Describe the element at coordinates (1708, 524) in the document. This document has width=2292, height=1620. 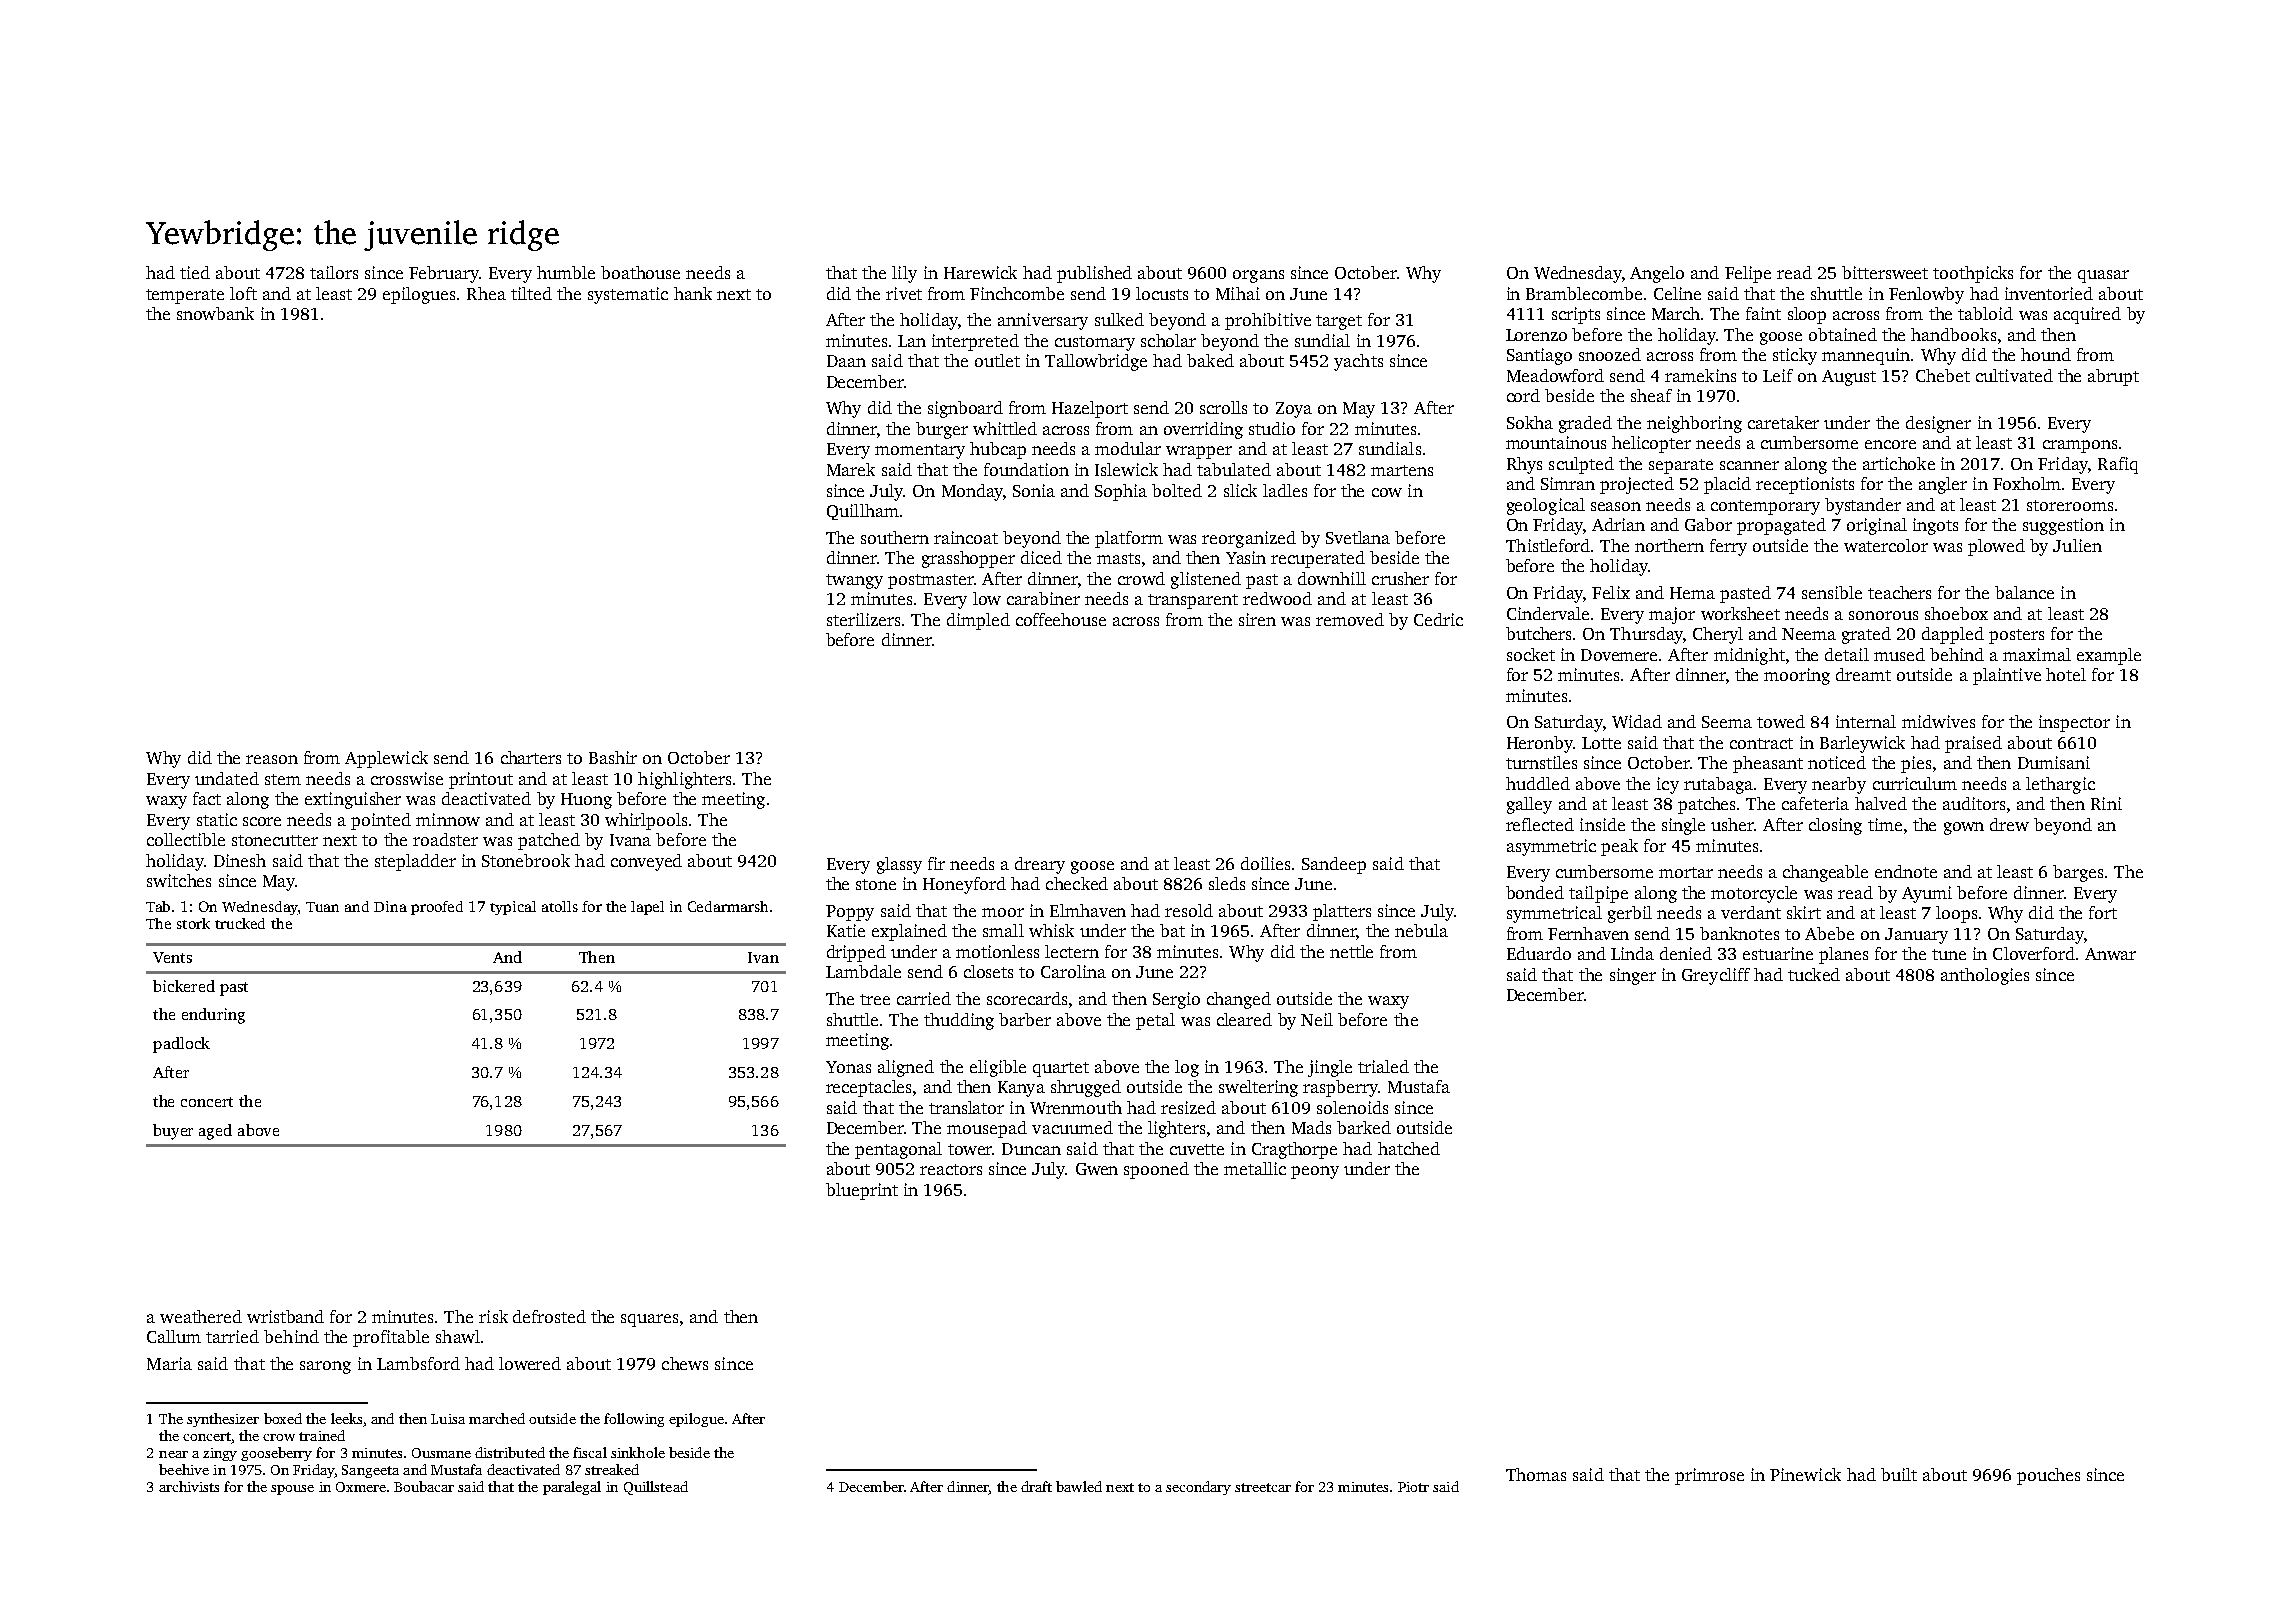
I see `Gabor` at that location.
